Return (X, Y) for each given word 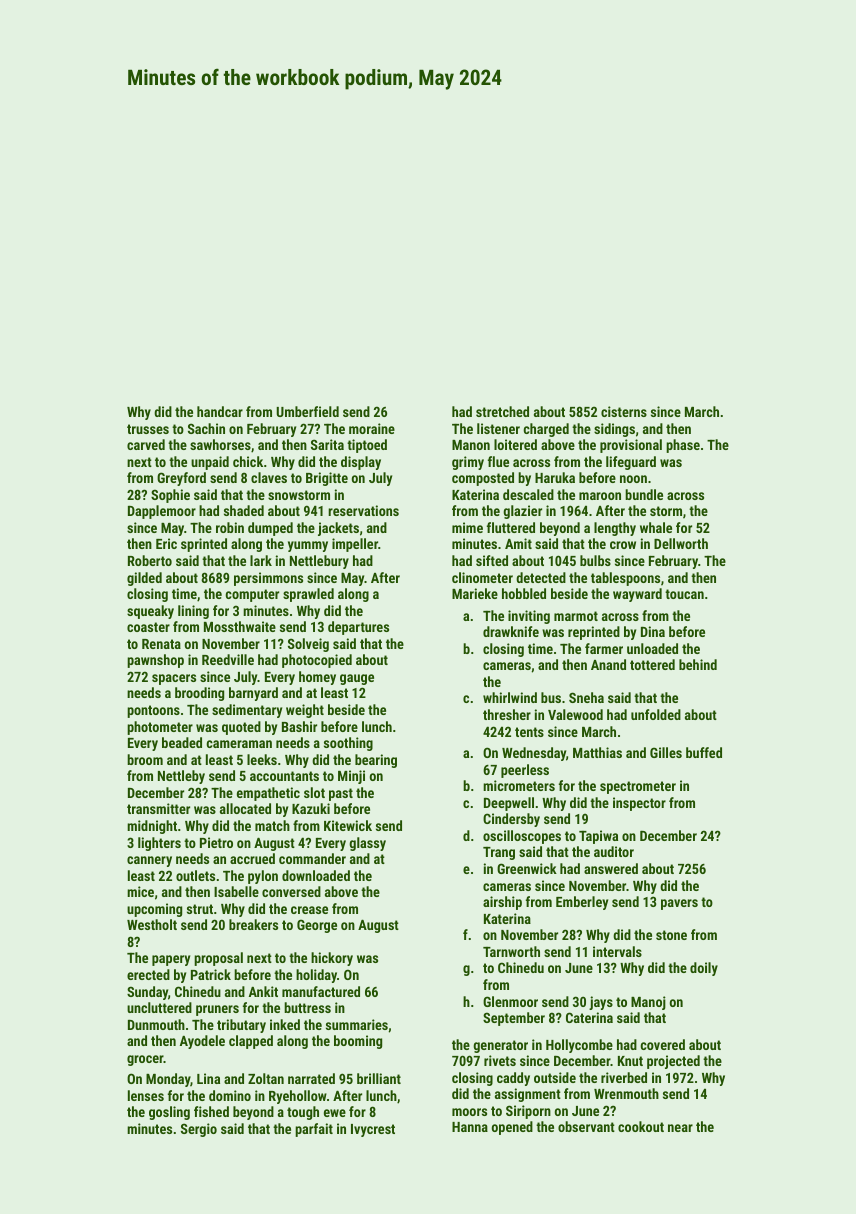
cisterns (624, 411)
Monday (168, 1080)
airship (502, 903)
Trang (499, 853)
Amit (518, 543)
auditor (614, 851)
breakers (253, 924)
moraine (372, 428)
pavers (679, 904)
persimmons (268, 579)
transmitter (158, 808)
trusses (148, 429)
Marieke (475, 593)
